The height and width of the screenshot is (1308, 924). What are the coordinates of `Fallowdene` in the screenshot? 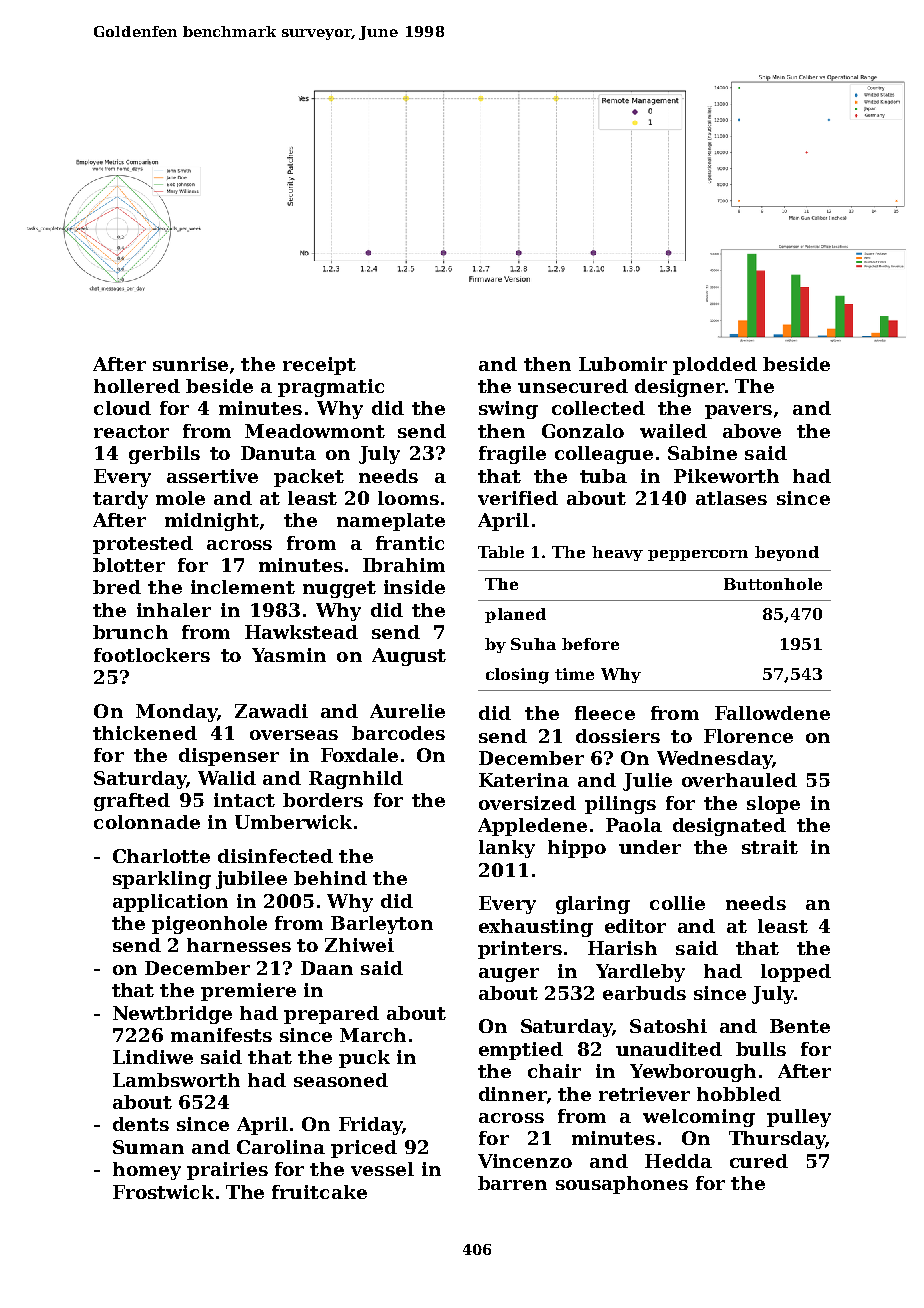 It's located at (772, 713).
